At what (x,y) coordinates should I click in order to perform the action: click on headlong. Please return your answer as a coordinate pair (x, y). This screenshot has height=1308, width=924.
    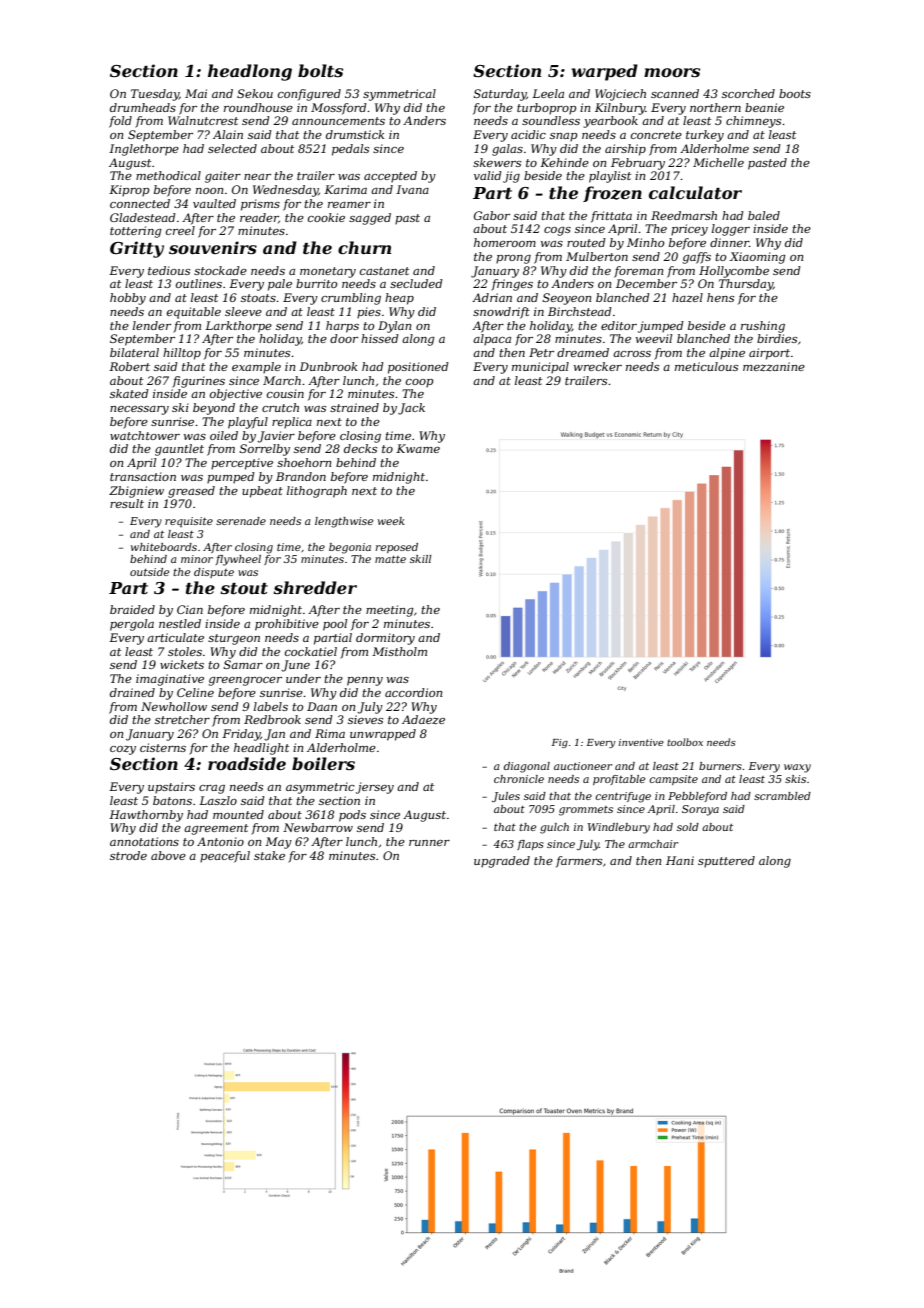
    Looking at the image, I should click on (250, 72).
